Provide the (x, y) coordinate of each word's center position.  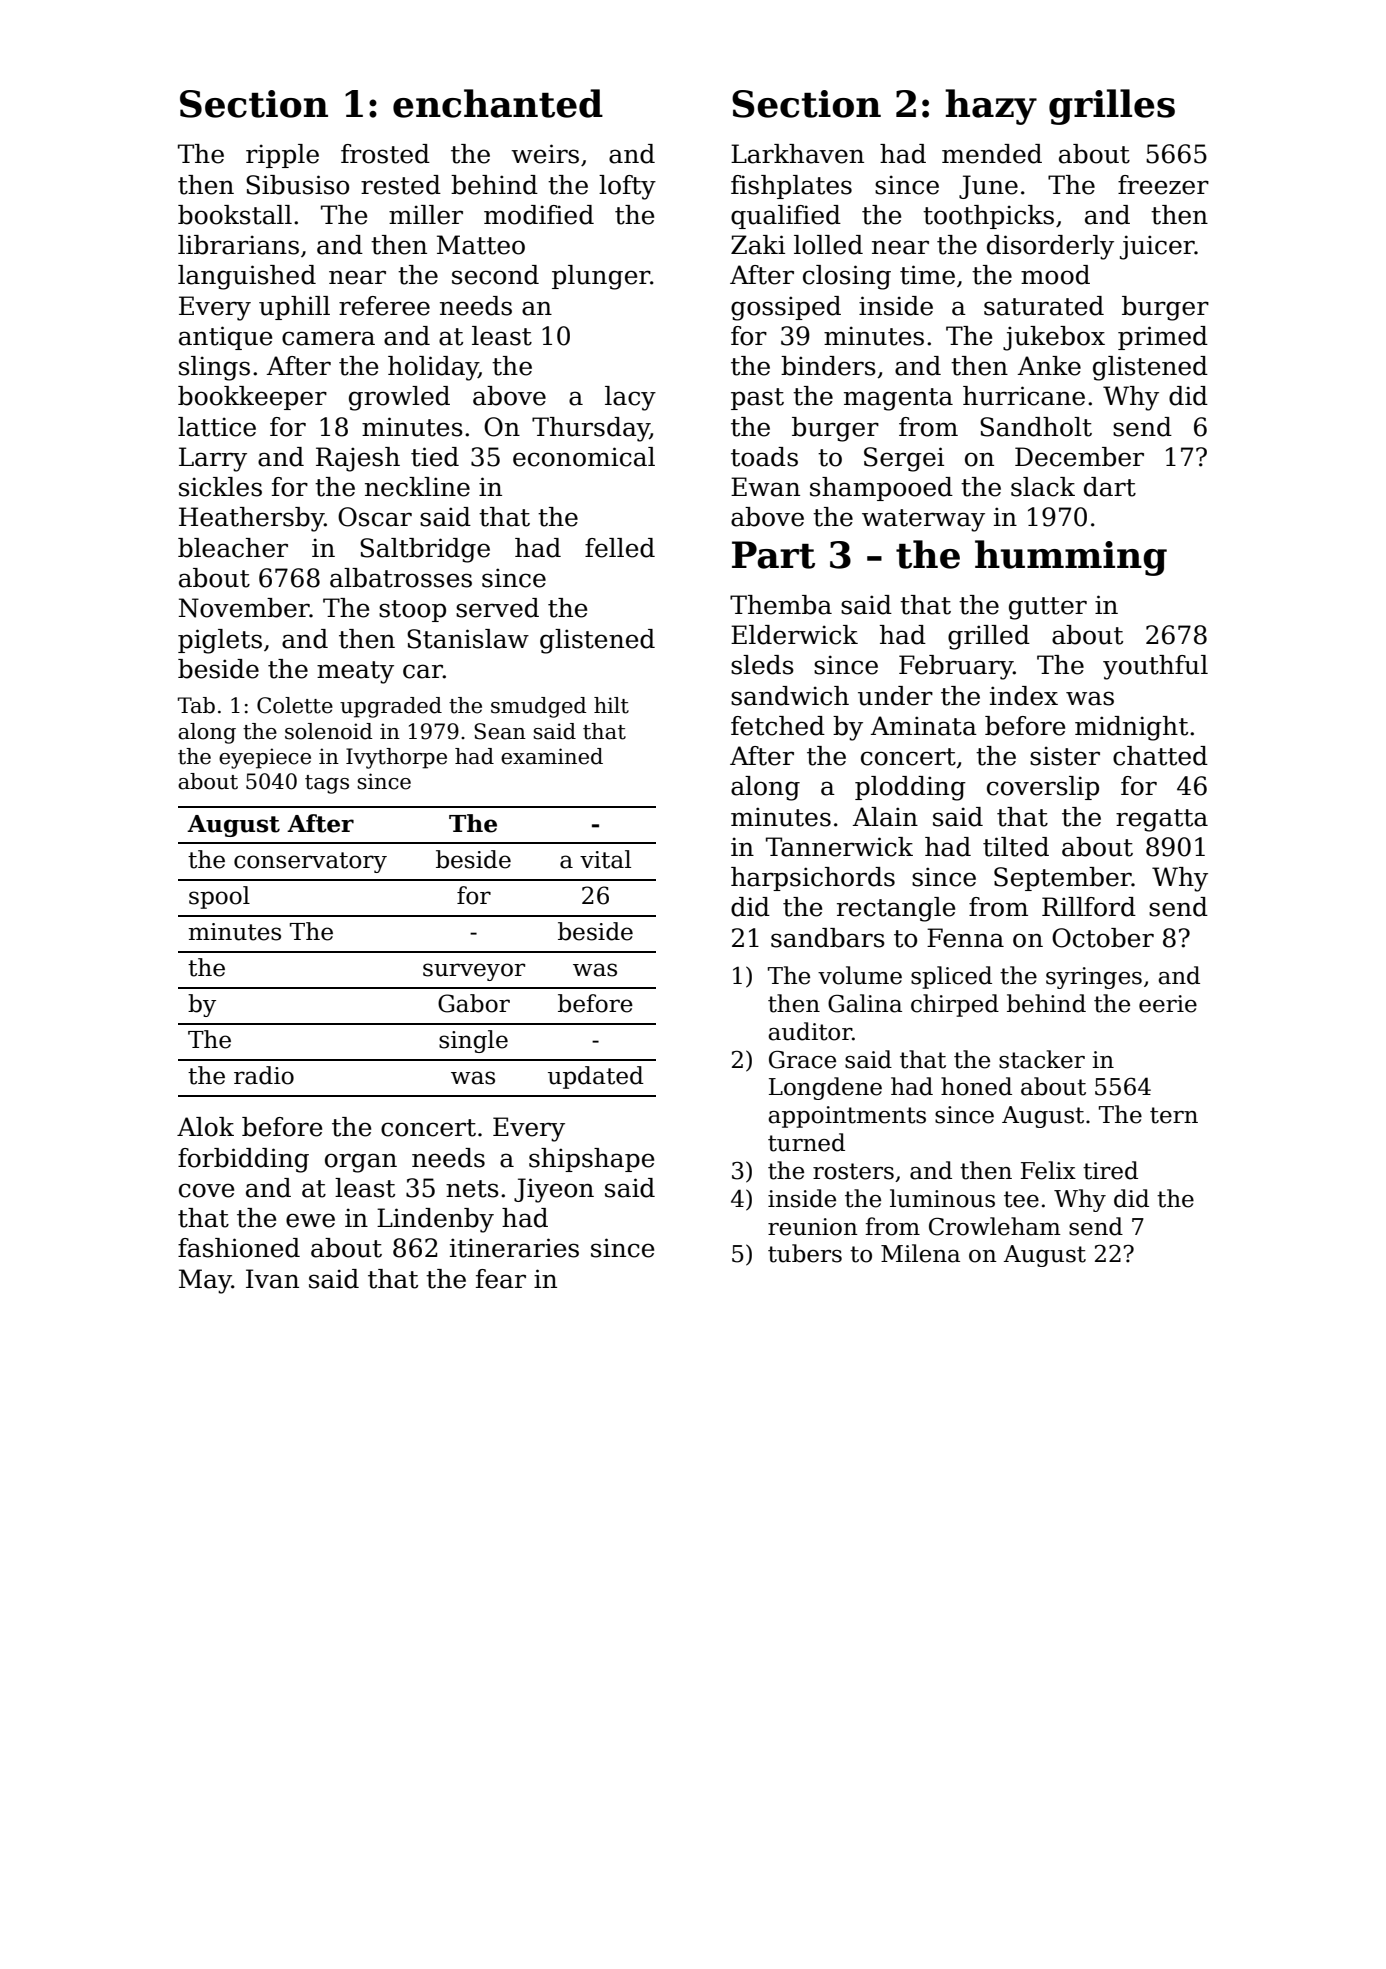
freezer (1163, 185)
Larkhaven (797, 154)
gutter (1048, 608)
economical (584, 457)
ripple (282, 156)
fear (501, 1279)
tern (1174, 1115)
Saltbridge (425, 550)
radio (264, 1075)
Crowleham (995, 1226)
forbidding (243, 1160)
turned (806, 1142)
